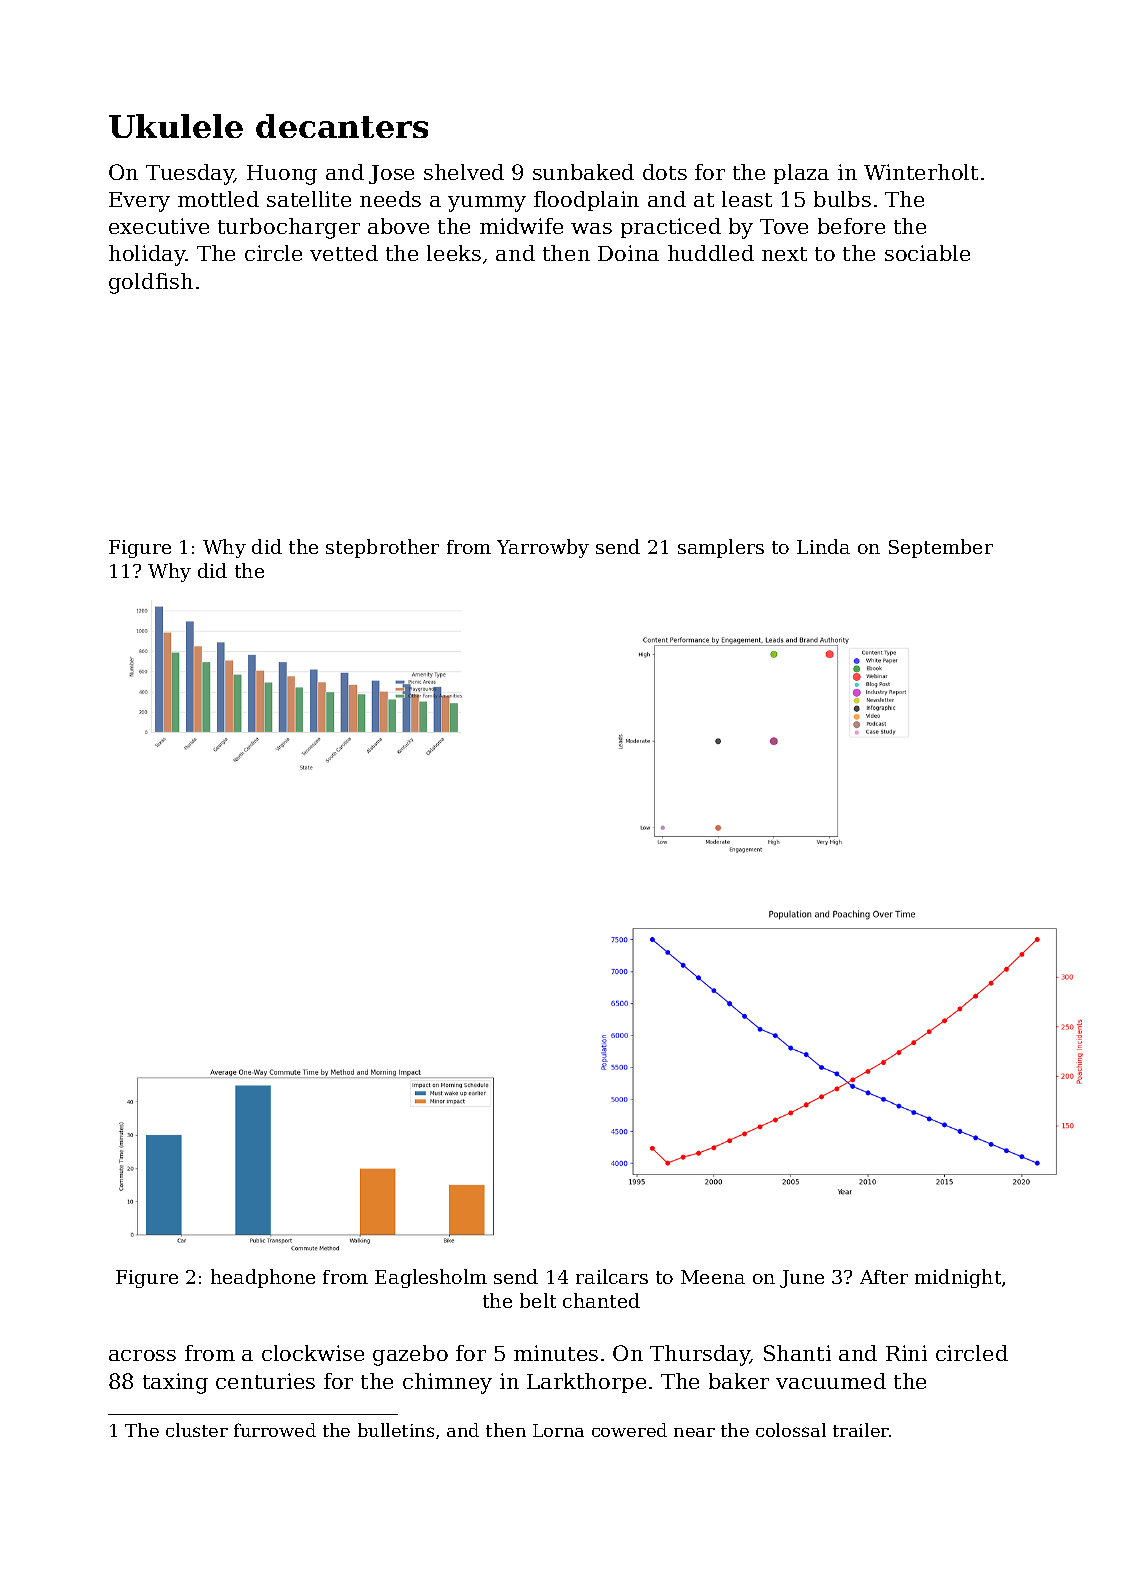  I want to click on Doina, so click(628, 253).
